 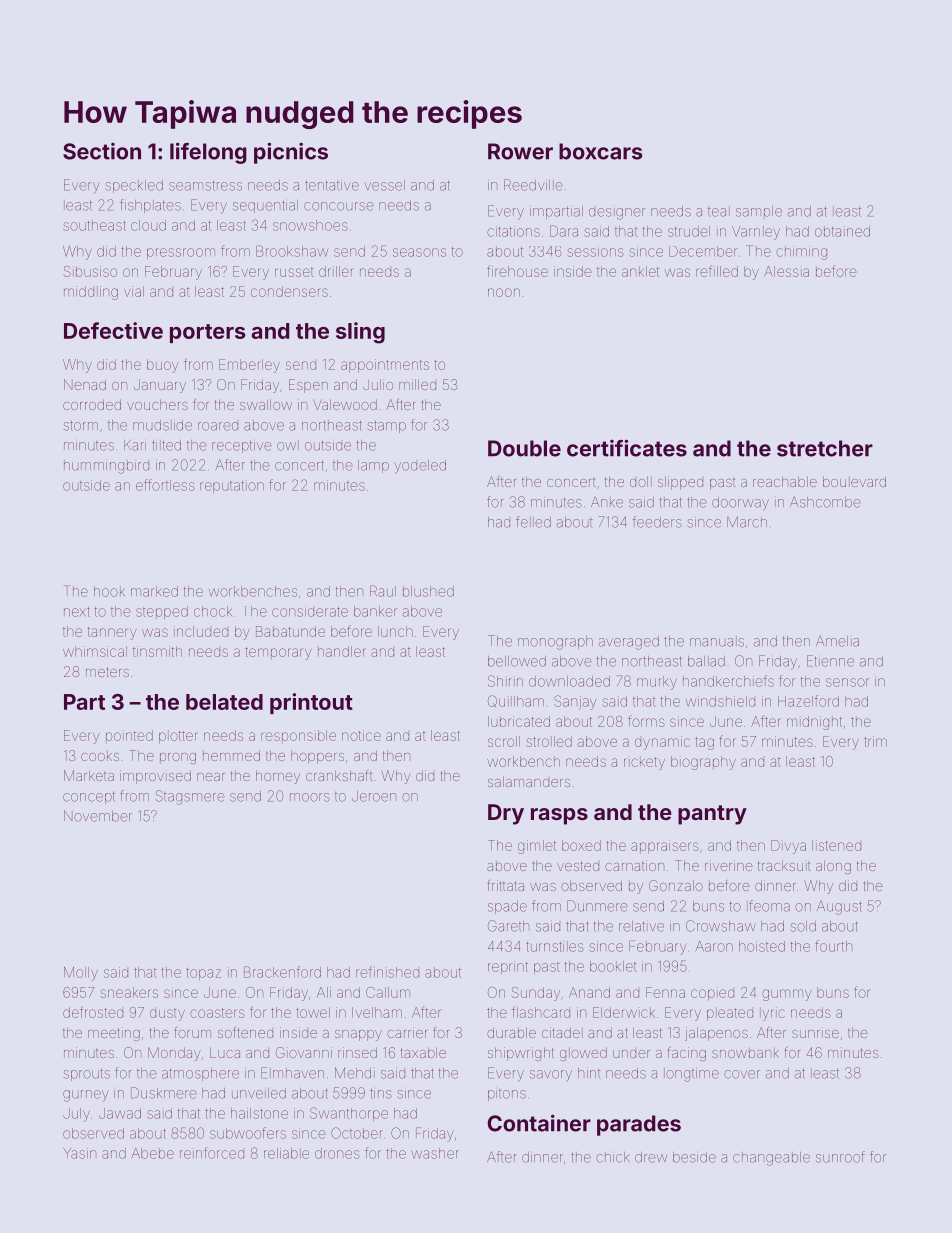 What do you see at coordinates (134, 186) in the screenshot?
I see `speckled` at bounding box center [134, 186].
